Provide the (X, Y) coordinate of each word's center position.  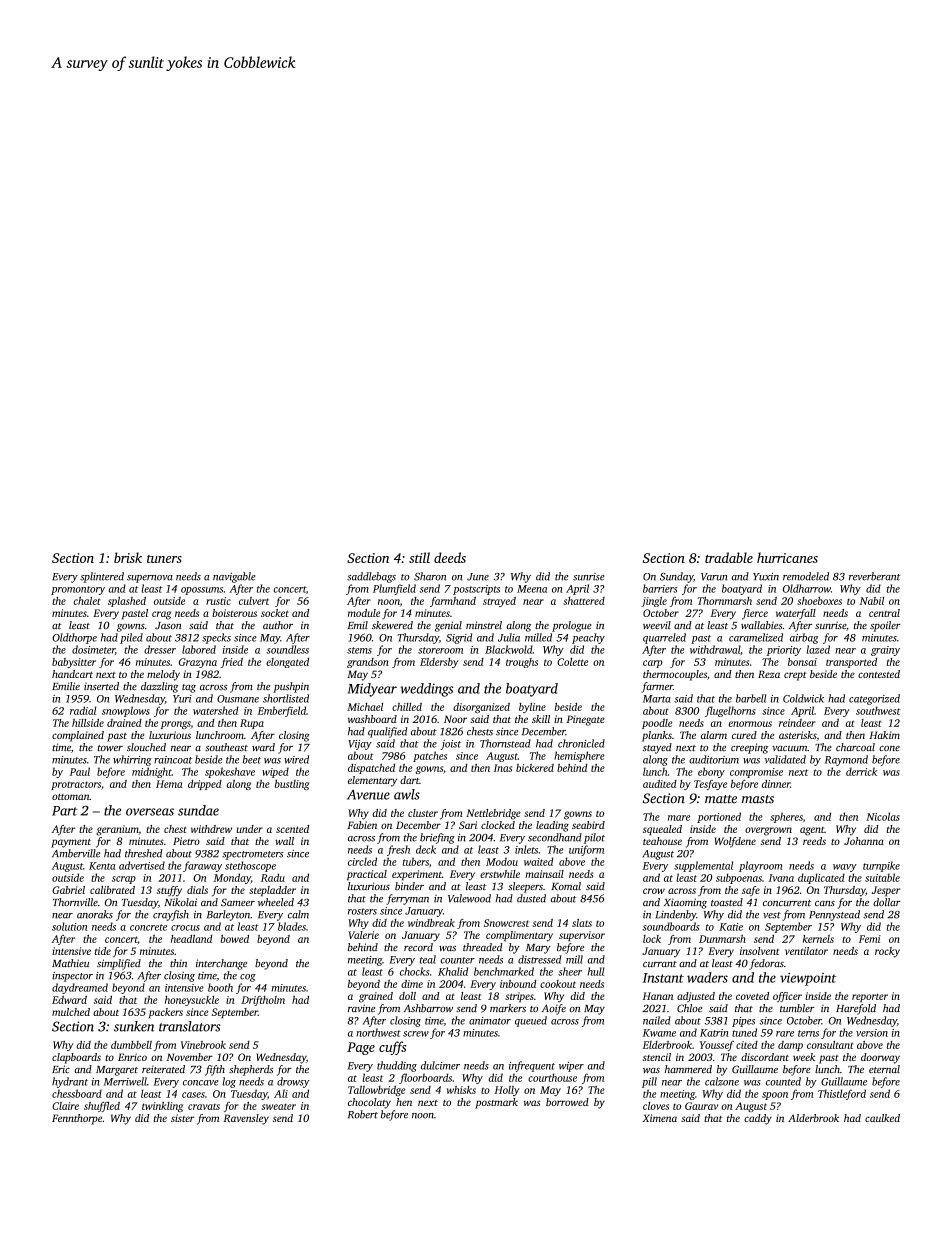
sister (182, 1118)
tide (103, 951)
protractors (76, 785)
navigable (234, 577)
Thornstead (505, 743)
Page (361, 1048)
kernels (818, 939)
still (419, 557)
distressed (539, 959)
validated (785, 759)
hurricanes (787, 557)
